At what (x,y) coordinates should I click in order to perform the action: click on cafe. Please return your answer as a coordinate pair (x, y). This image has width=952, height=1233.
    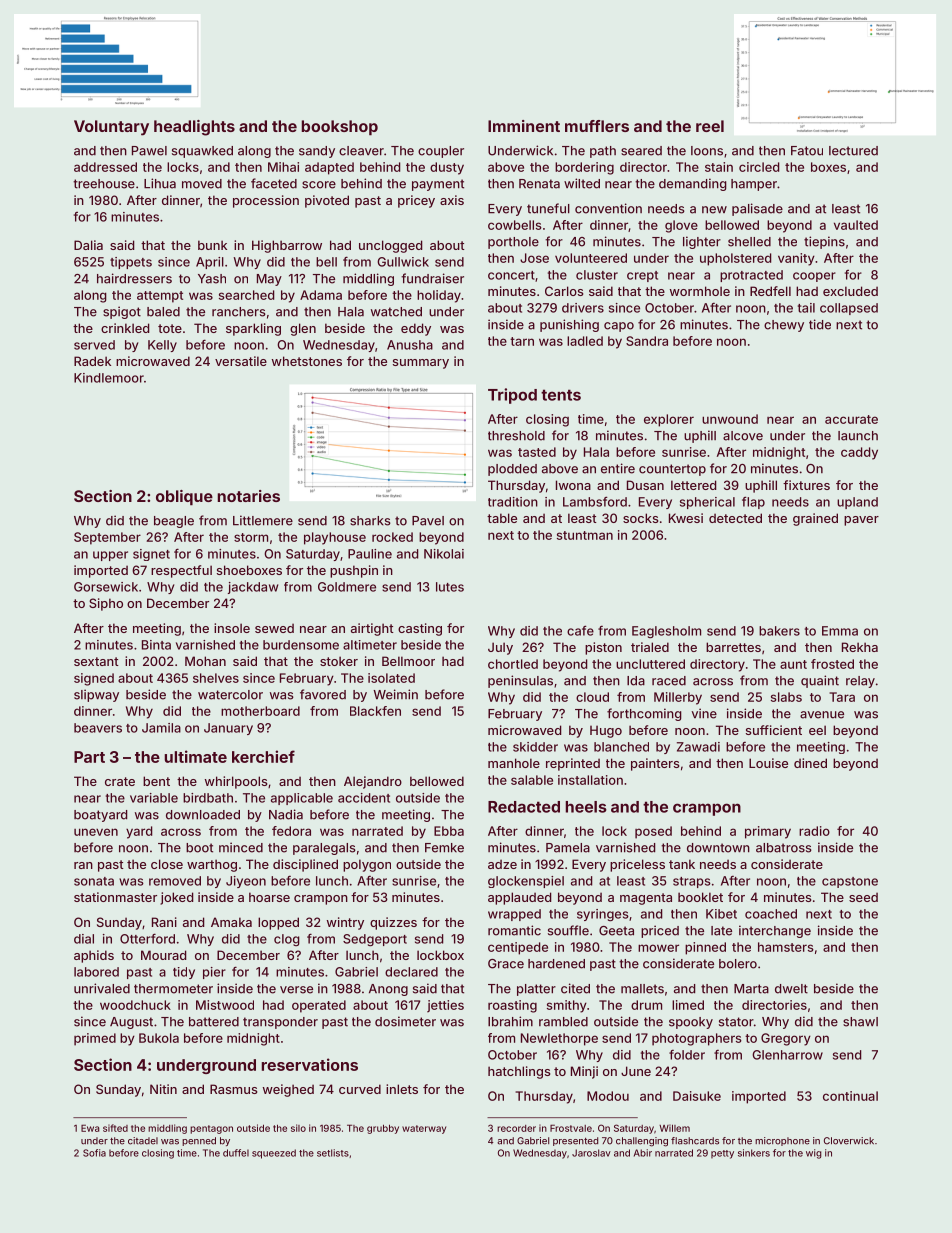
    Looking at the image, I should click on (580, 630).
